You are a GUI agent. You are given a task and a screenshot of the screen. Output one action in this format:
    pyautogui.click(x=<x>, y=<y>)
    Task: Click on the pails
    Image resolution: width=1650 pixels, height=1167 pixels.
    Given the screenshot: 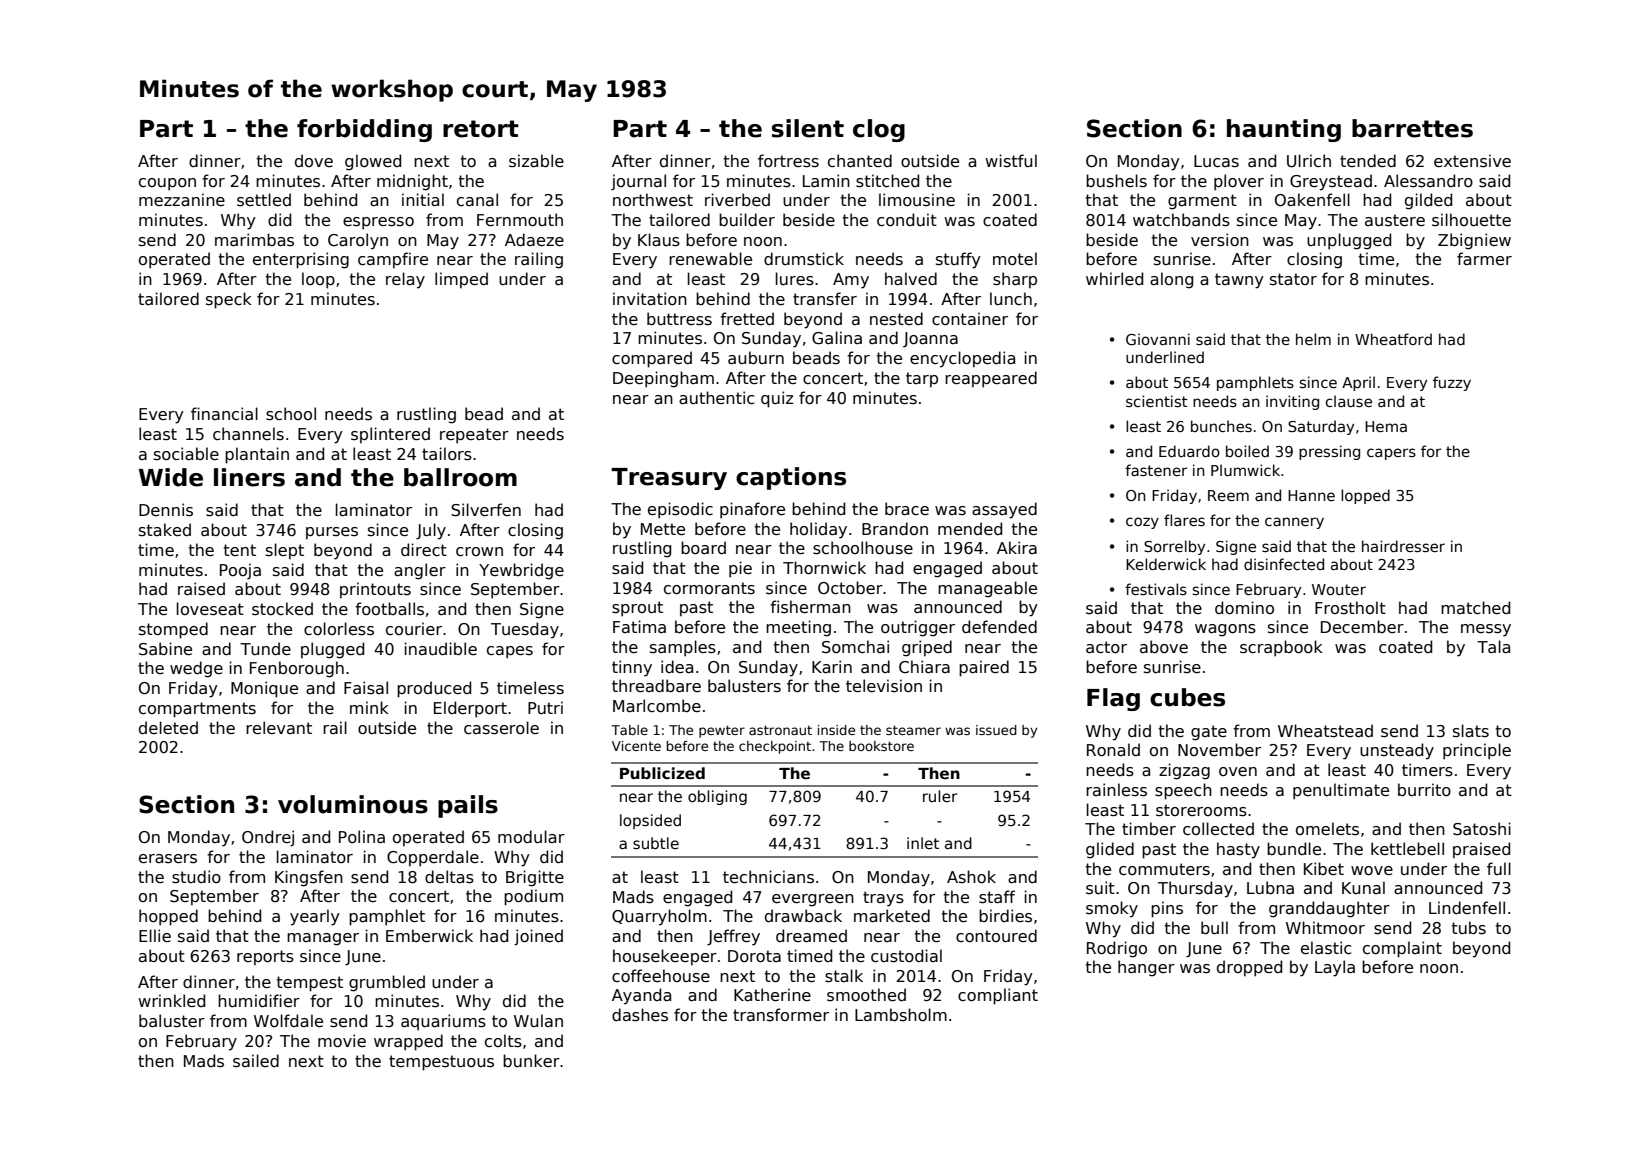 What is the action you would take?
    pyautogui.click(x=468, y=806)
